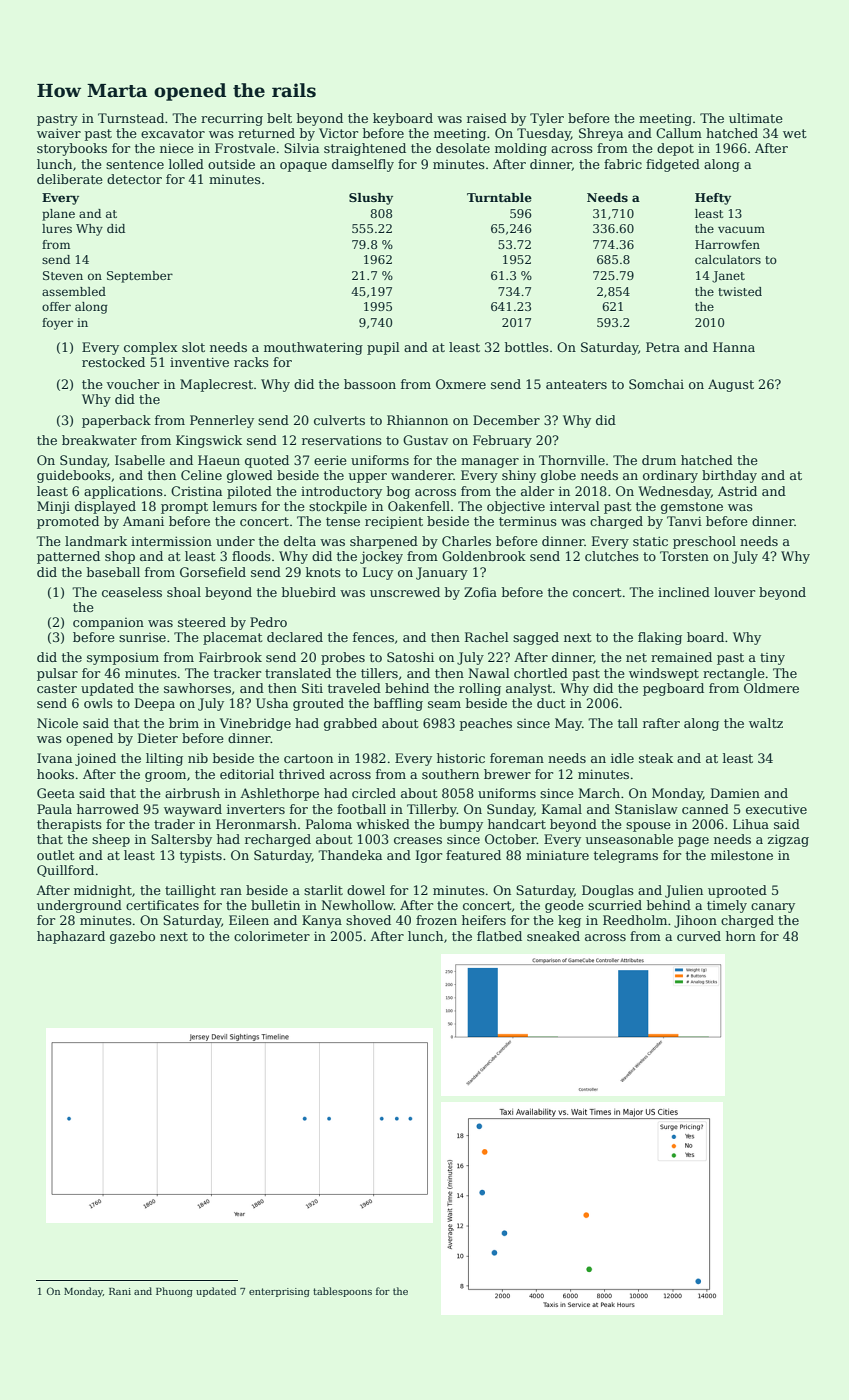 Image resolution: width=849 pixels, height=1400 pixels. I want to click on ultimate, so click(756, 118).
